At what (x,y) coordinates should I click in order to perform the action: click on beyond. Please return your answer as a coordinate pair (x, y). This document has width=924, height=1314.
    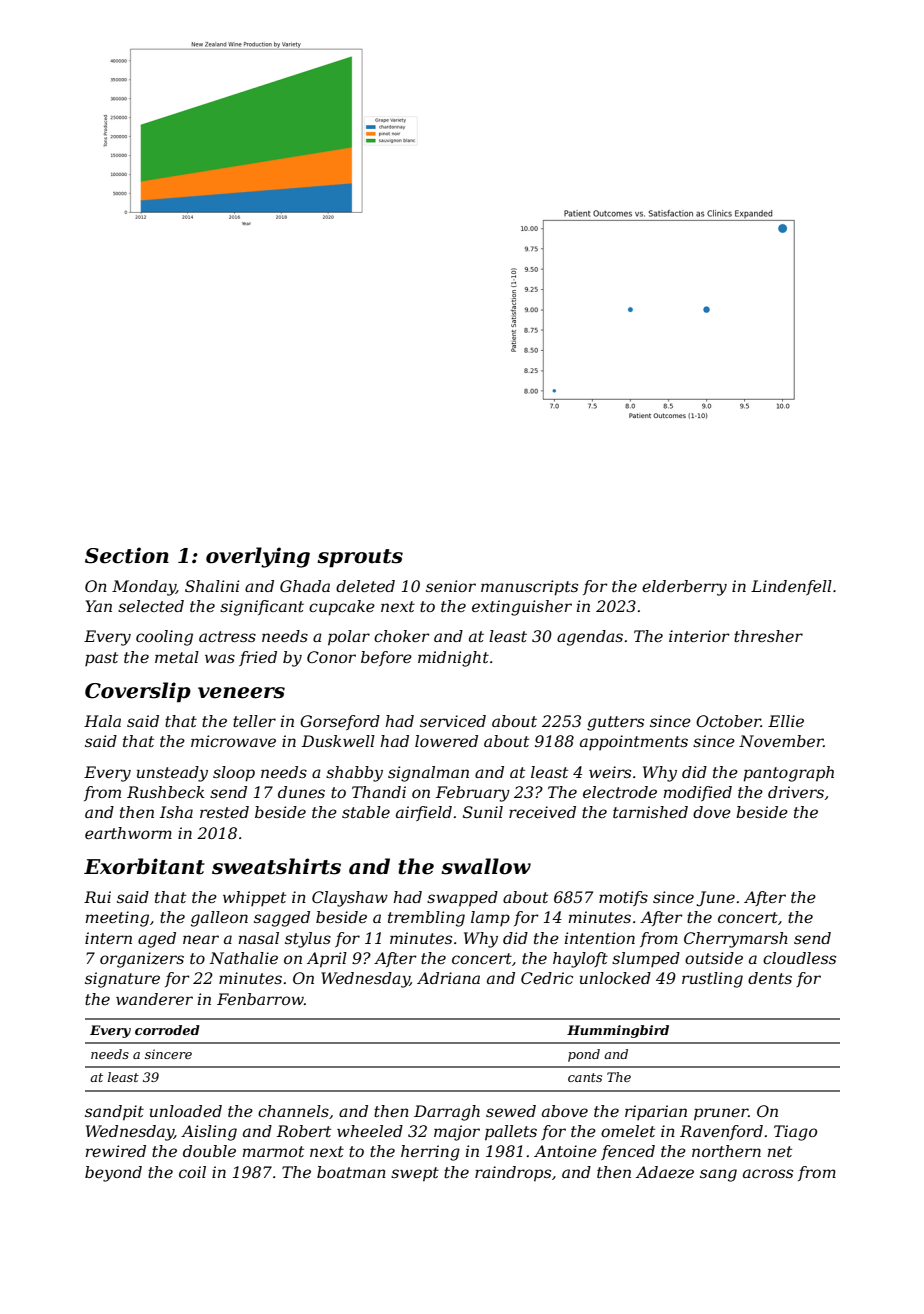
    Looking at the image, I should click on (113, 1174).
